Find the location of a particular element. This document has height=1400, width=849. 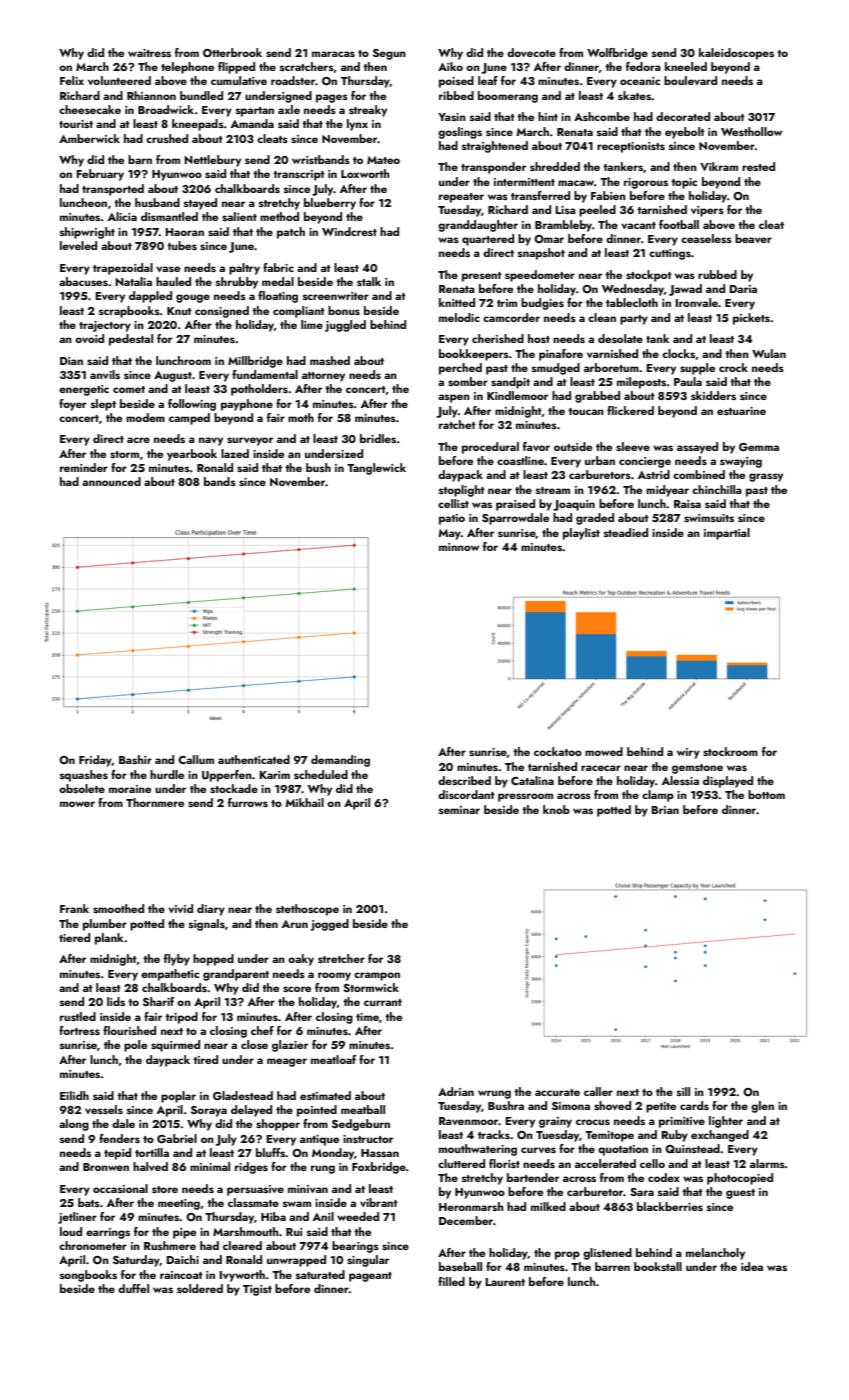

Laurent is located at coordinates (505, 1282).
